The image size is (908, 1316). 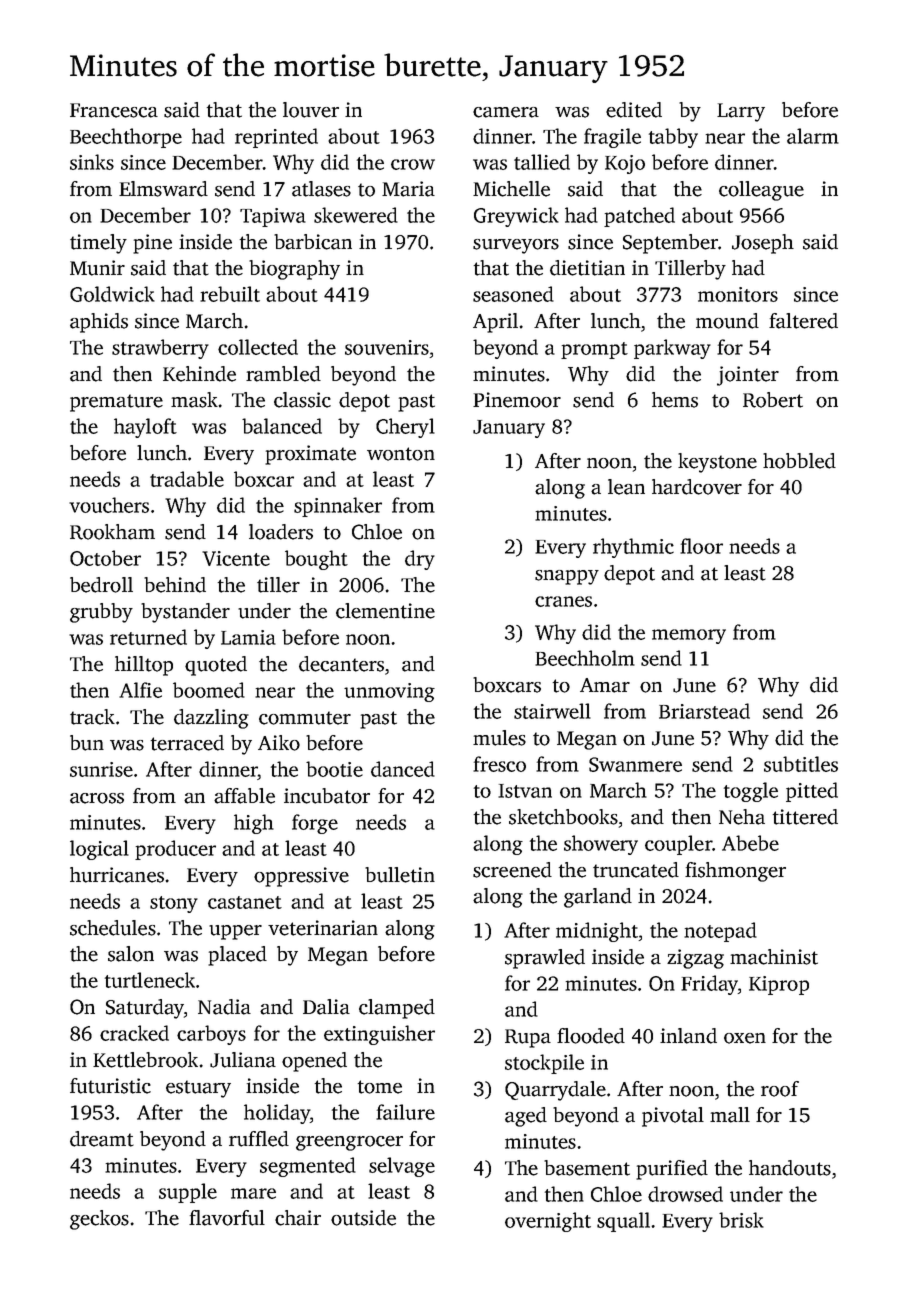 What do you see at coordinates (311, 110) in the image?
I see `louver` at bounding box center [311, 110].
